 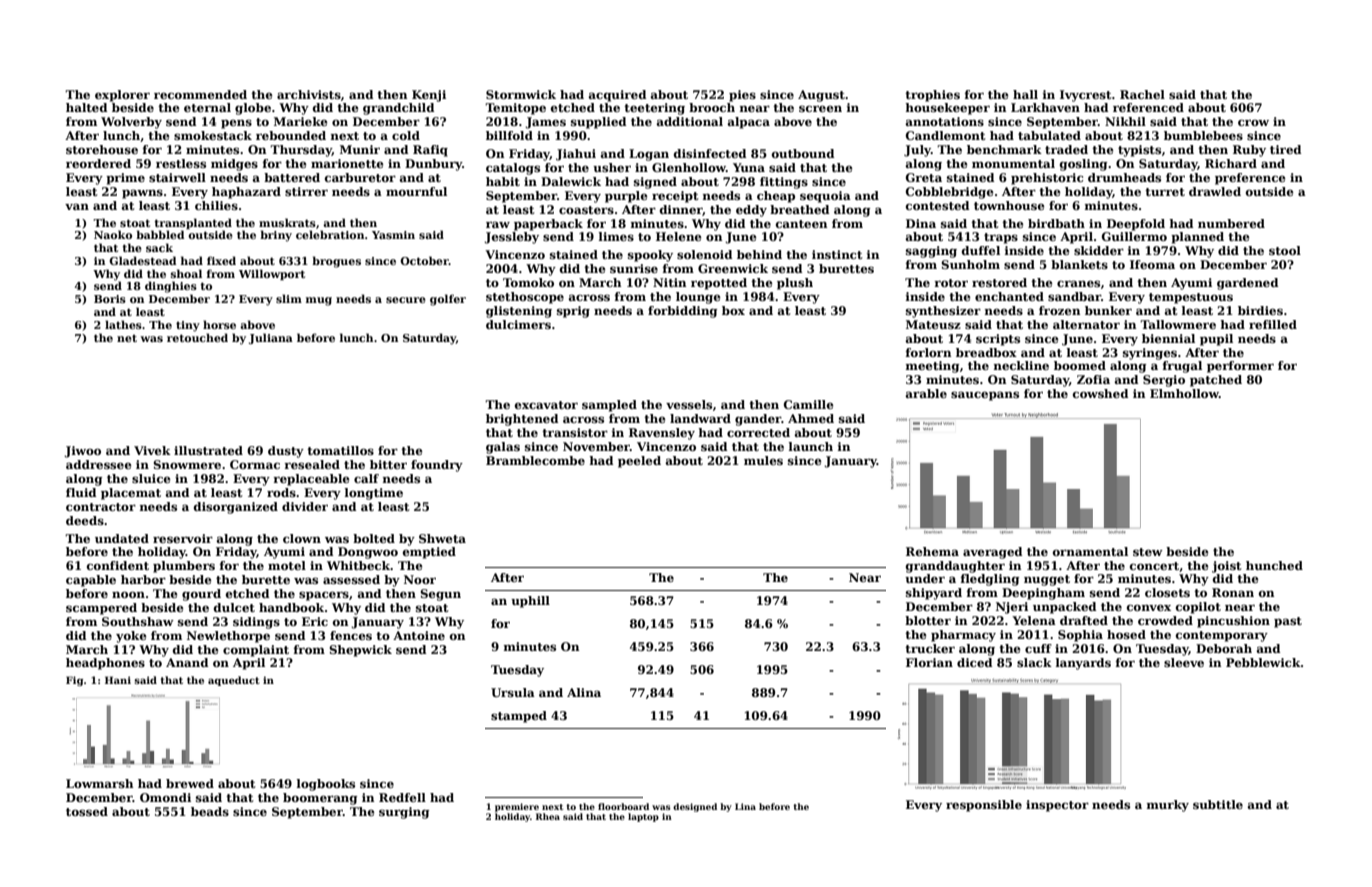 What do you see at coordinates (820, 109) in the screenshot?
I see `screen` at bounding box center [820, 109].
